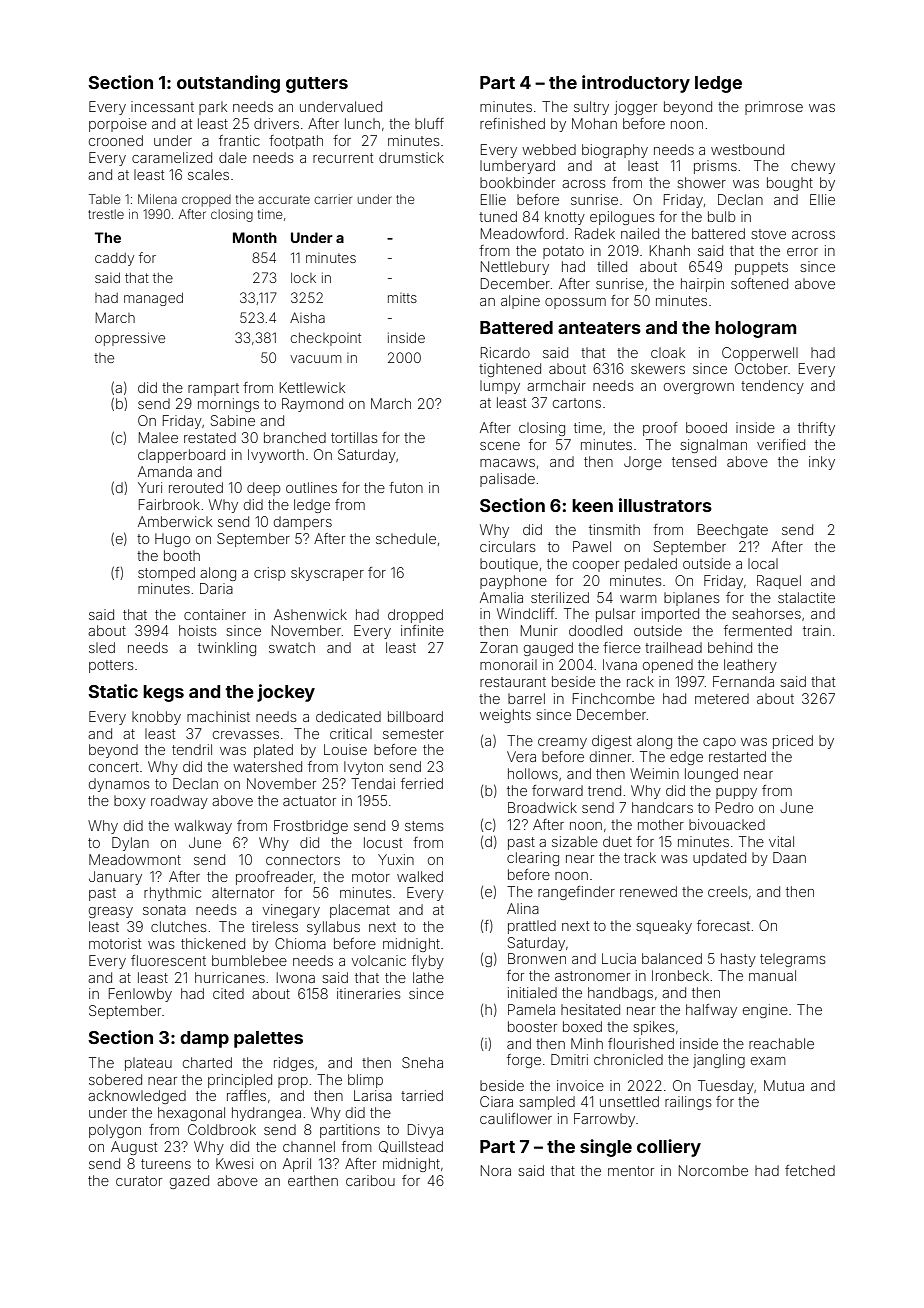 This document has height=1308, width=924. Describe the element at coordinates (368, 993) in the document. I see `itineraries` at that location.
